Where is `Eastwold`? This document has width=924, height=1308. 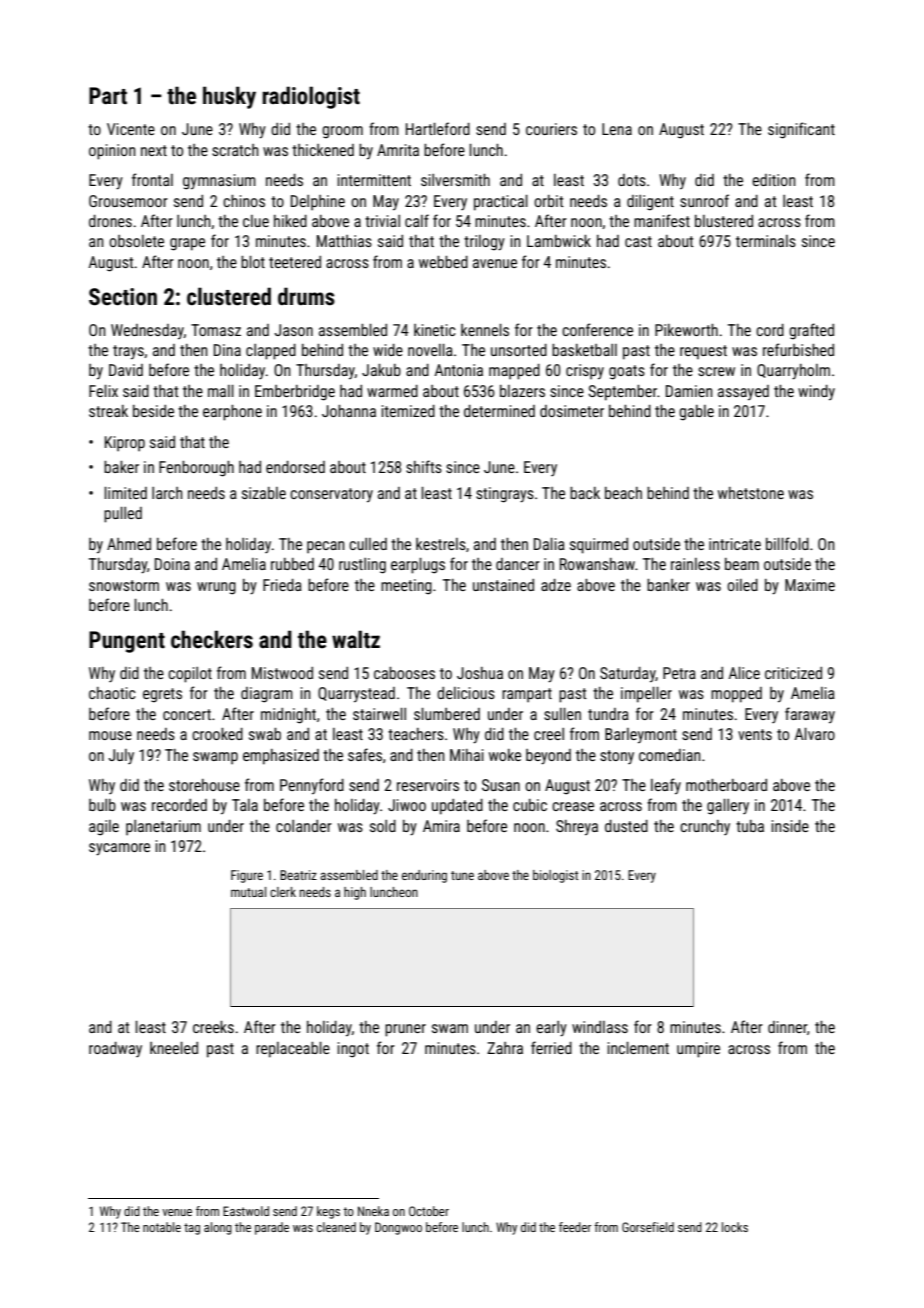 Eastwold is located at coordinates (246, 1211).
